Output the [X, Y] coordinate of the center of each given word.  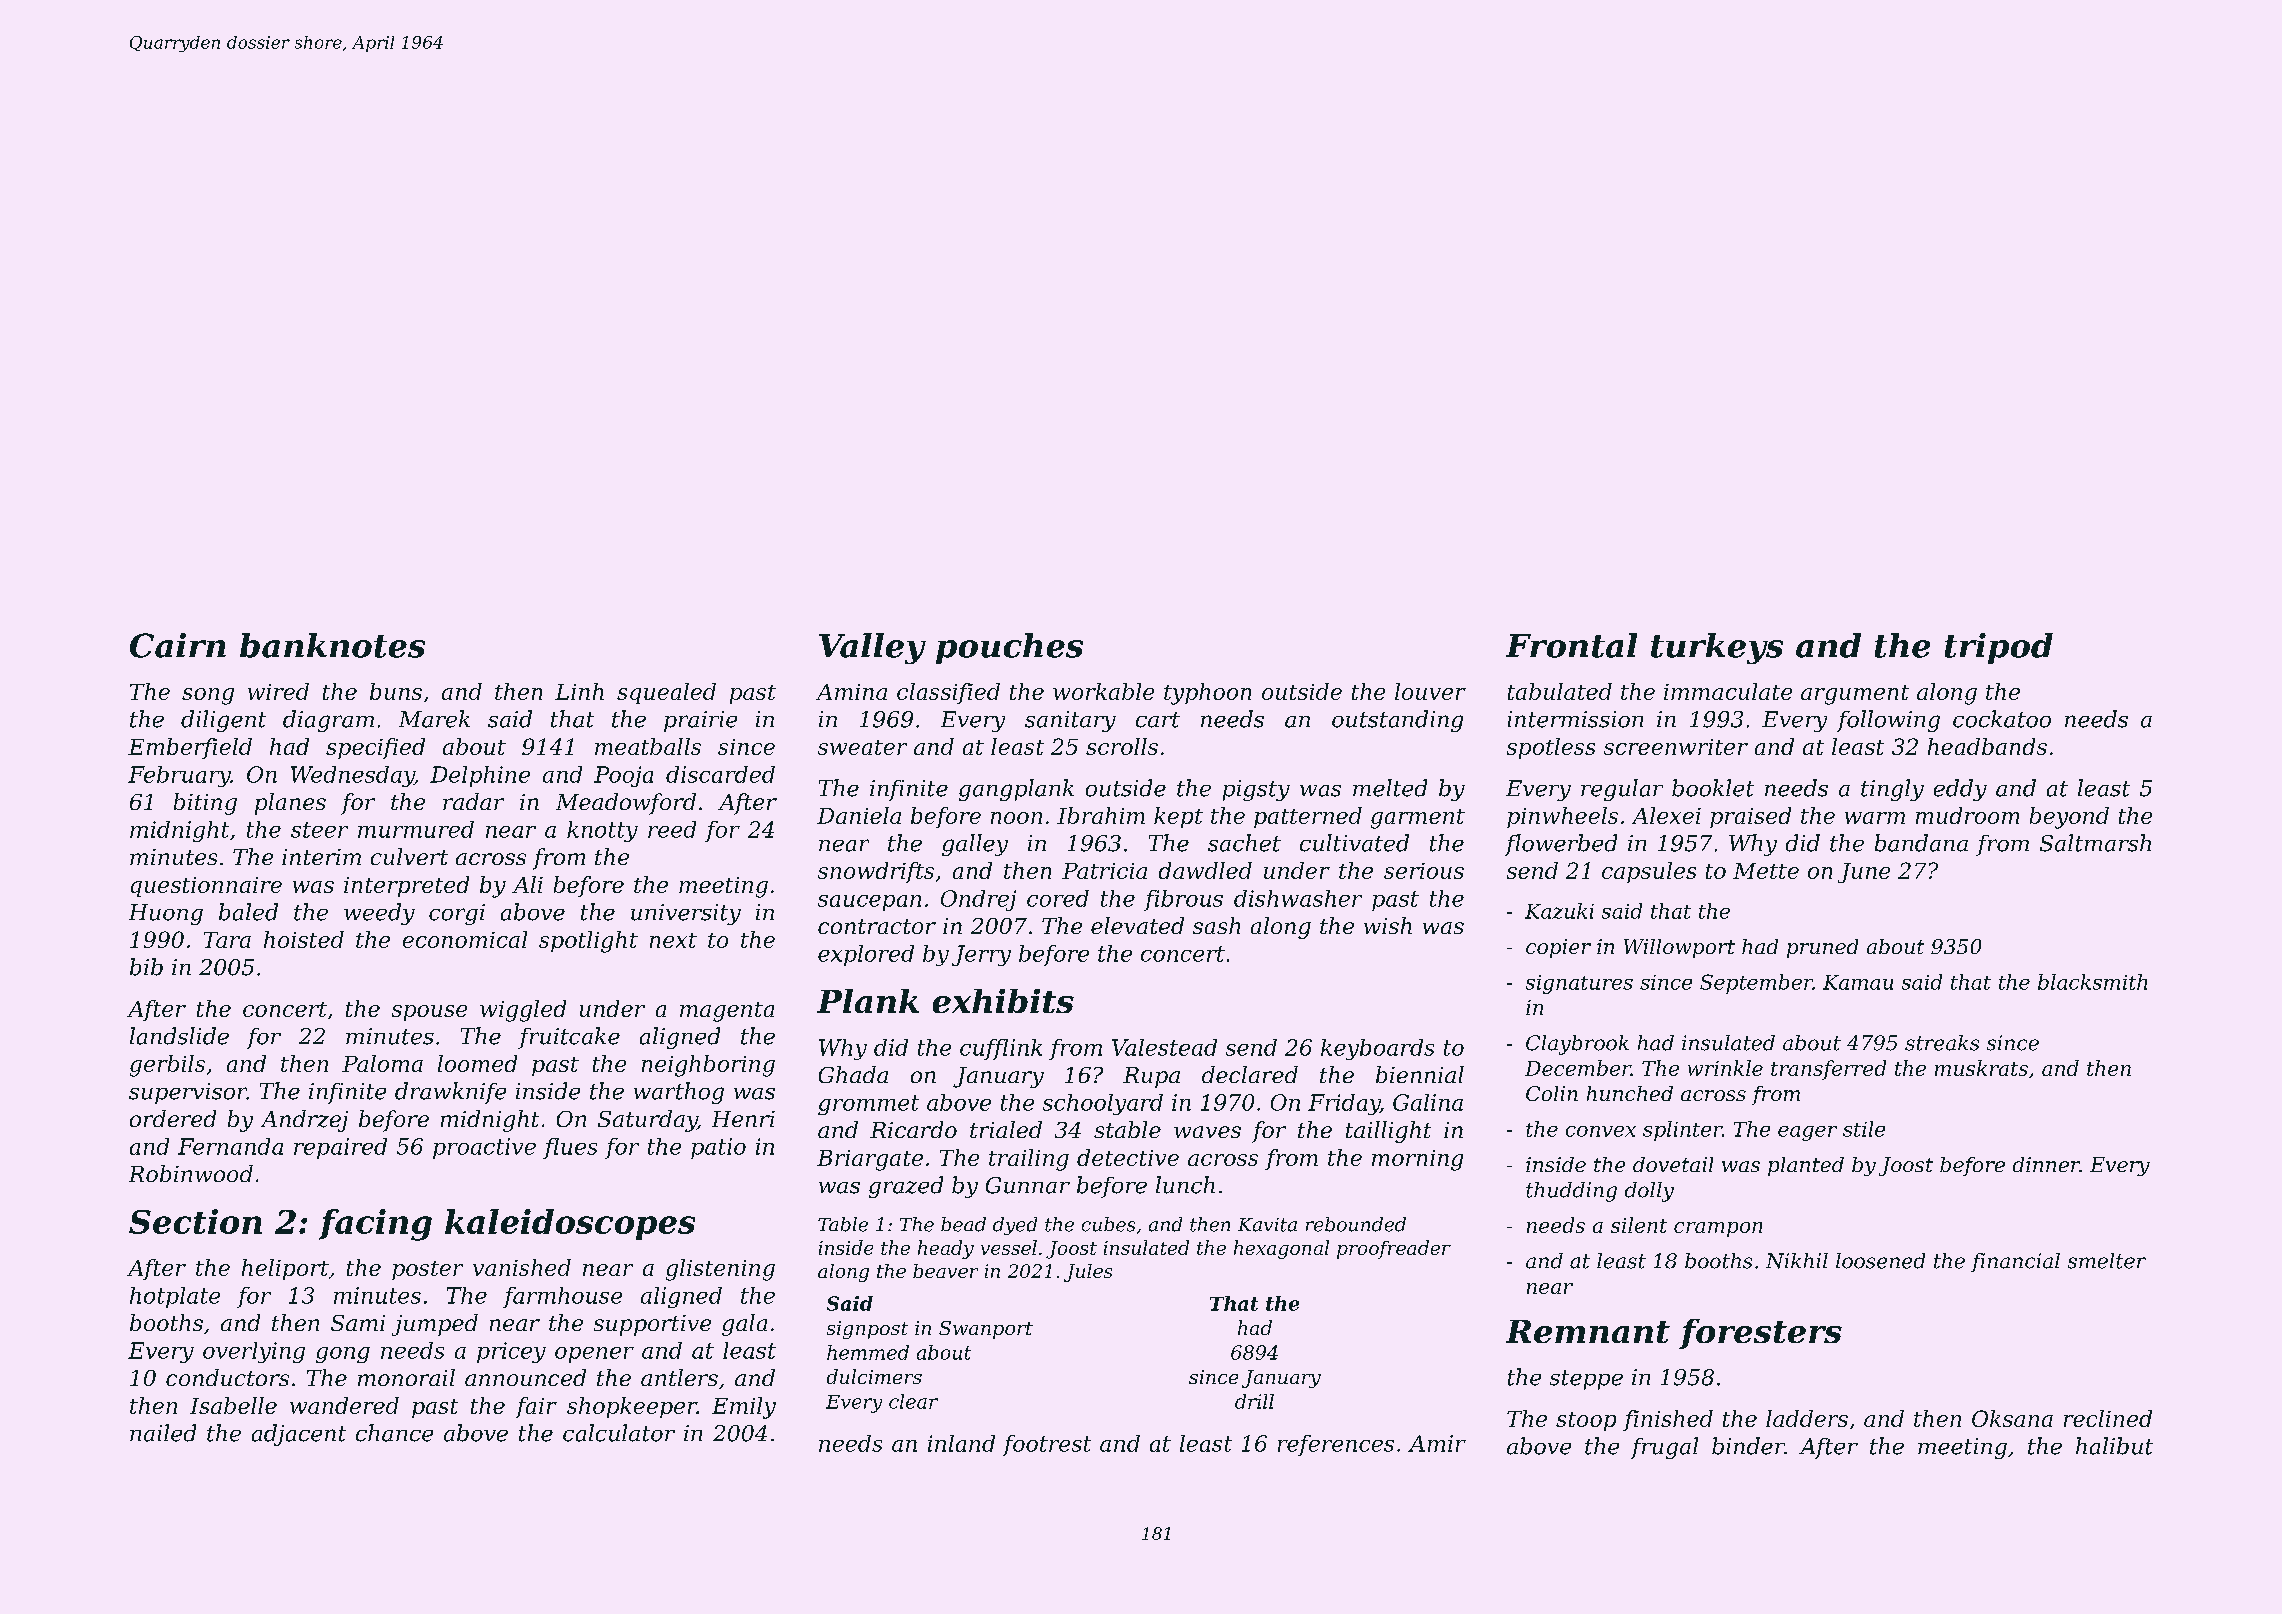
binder [1748, 1446]
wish [1388, 925]
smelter [2107, 1261]
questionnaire [206, 887]
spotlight [588, 942]
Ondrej [978, 900]
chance [394, 1433]
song [208, 696]
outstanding [1397, 721]
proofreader [1394, 1249]
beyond [2069, 818]
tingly [1892, 790]
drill [1254, 1401]
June [1864, 873]
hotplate [175, 1297]
